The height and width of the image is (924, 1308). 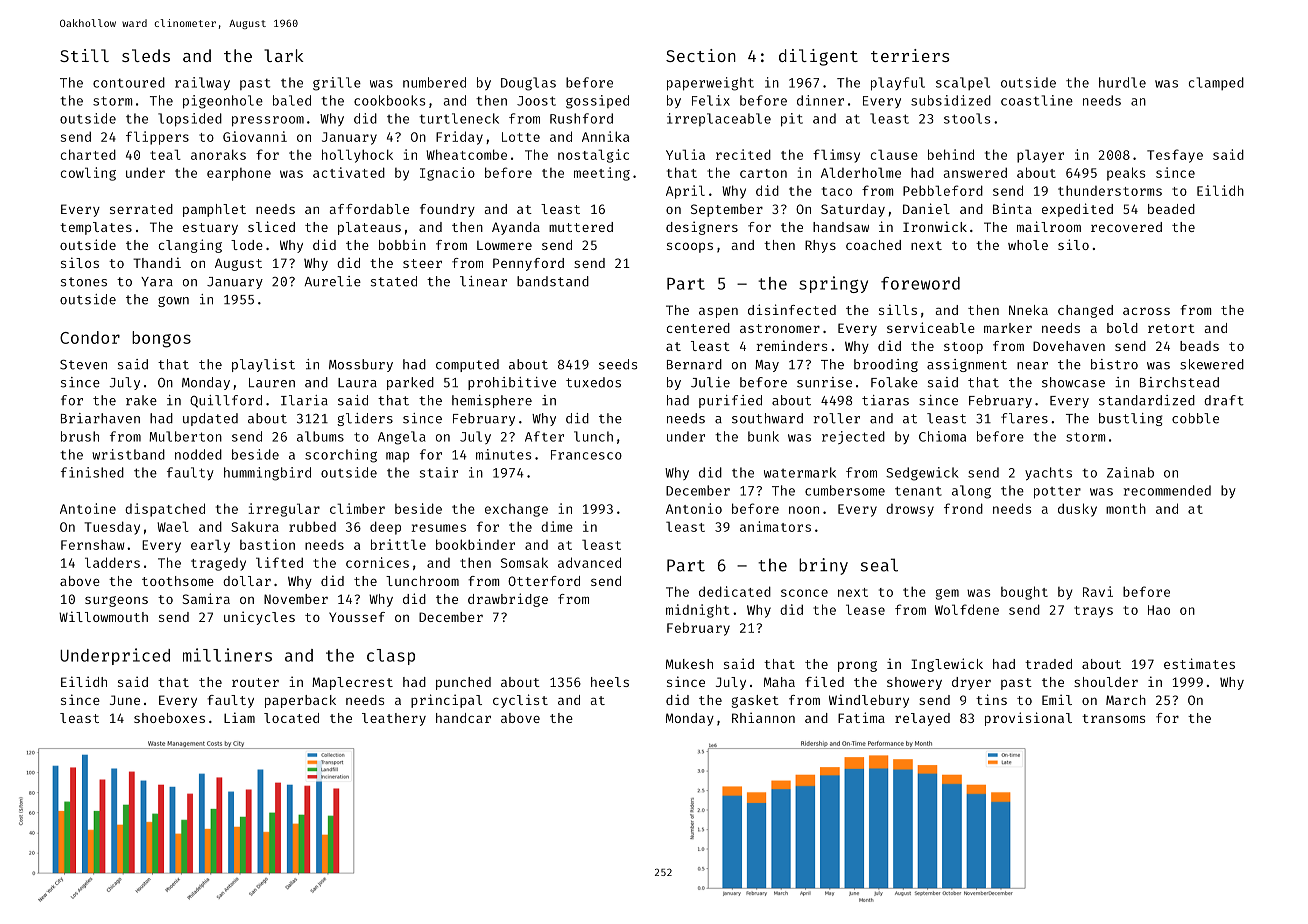 I want to click on Willowmouth, so click(x=103, y=616).
